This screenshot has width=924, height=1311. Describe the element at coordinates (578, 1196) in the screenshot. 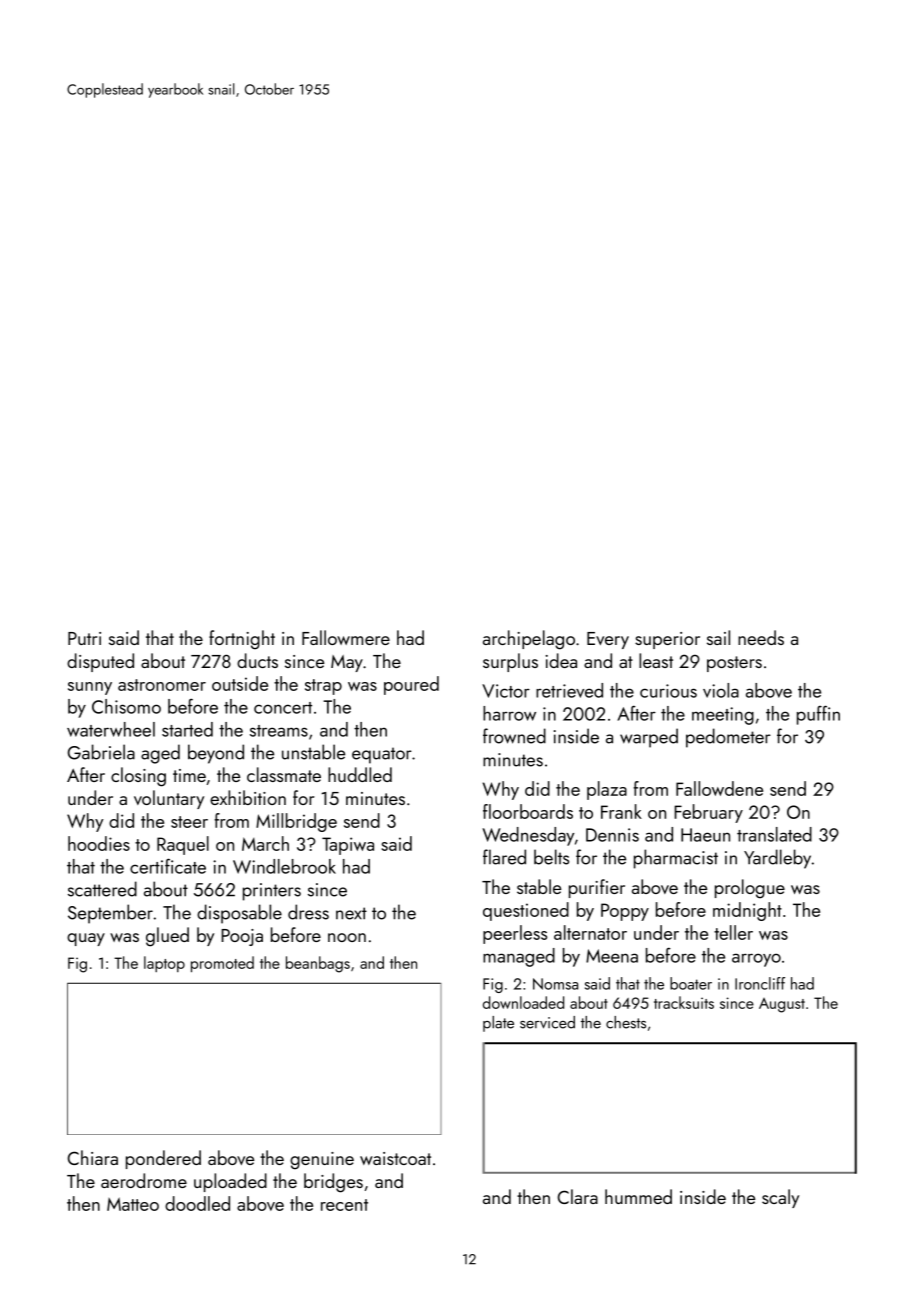

I see `Clara` at that location.
